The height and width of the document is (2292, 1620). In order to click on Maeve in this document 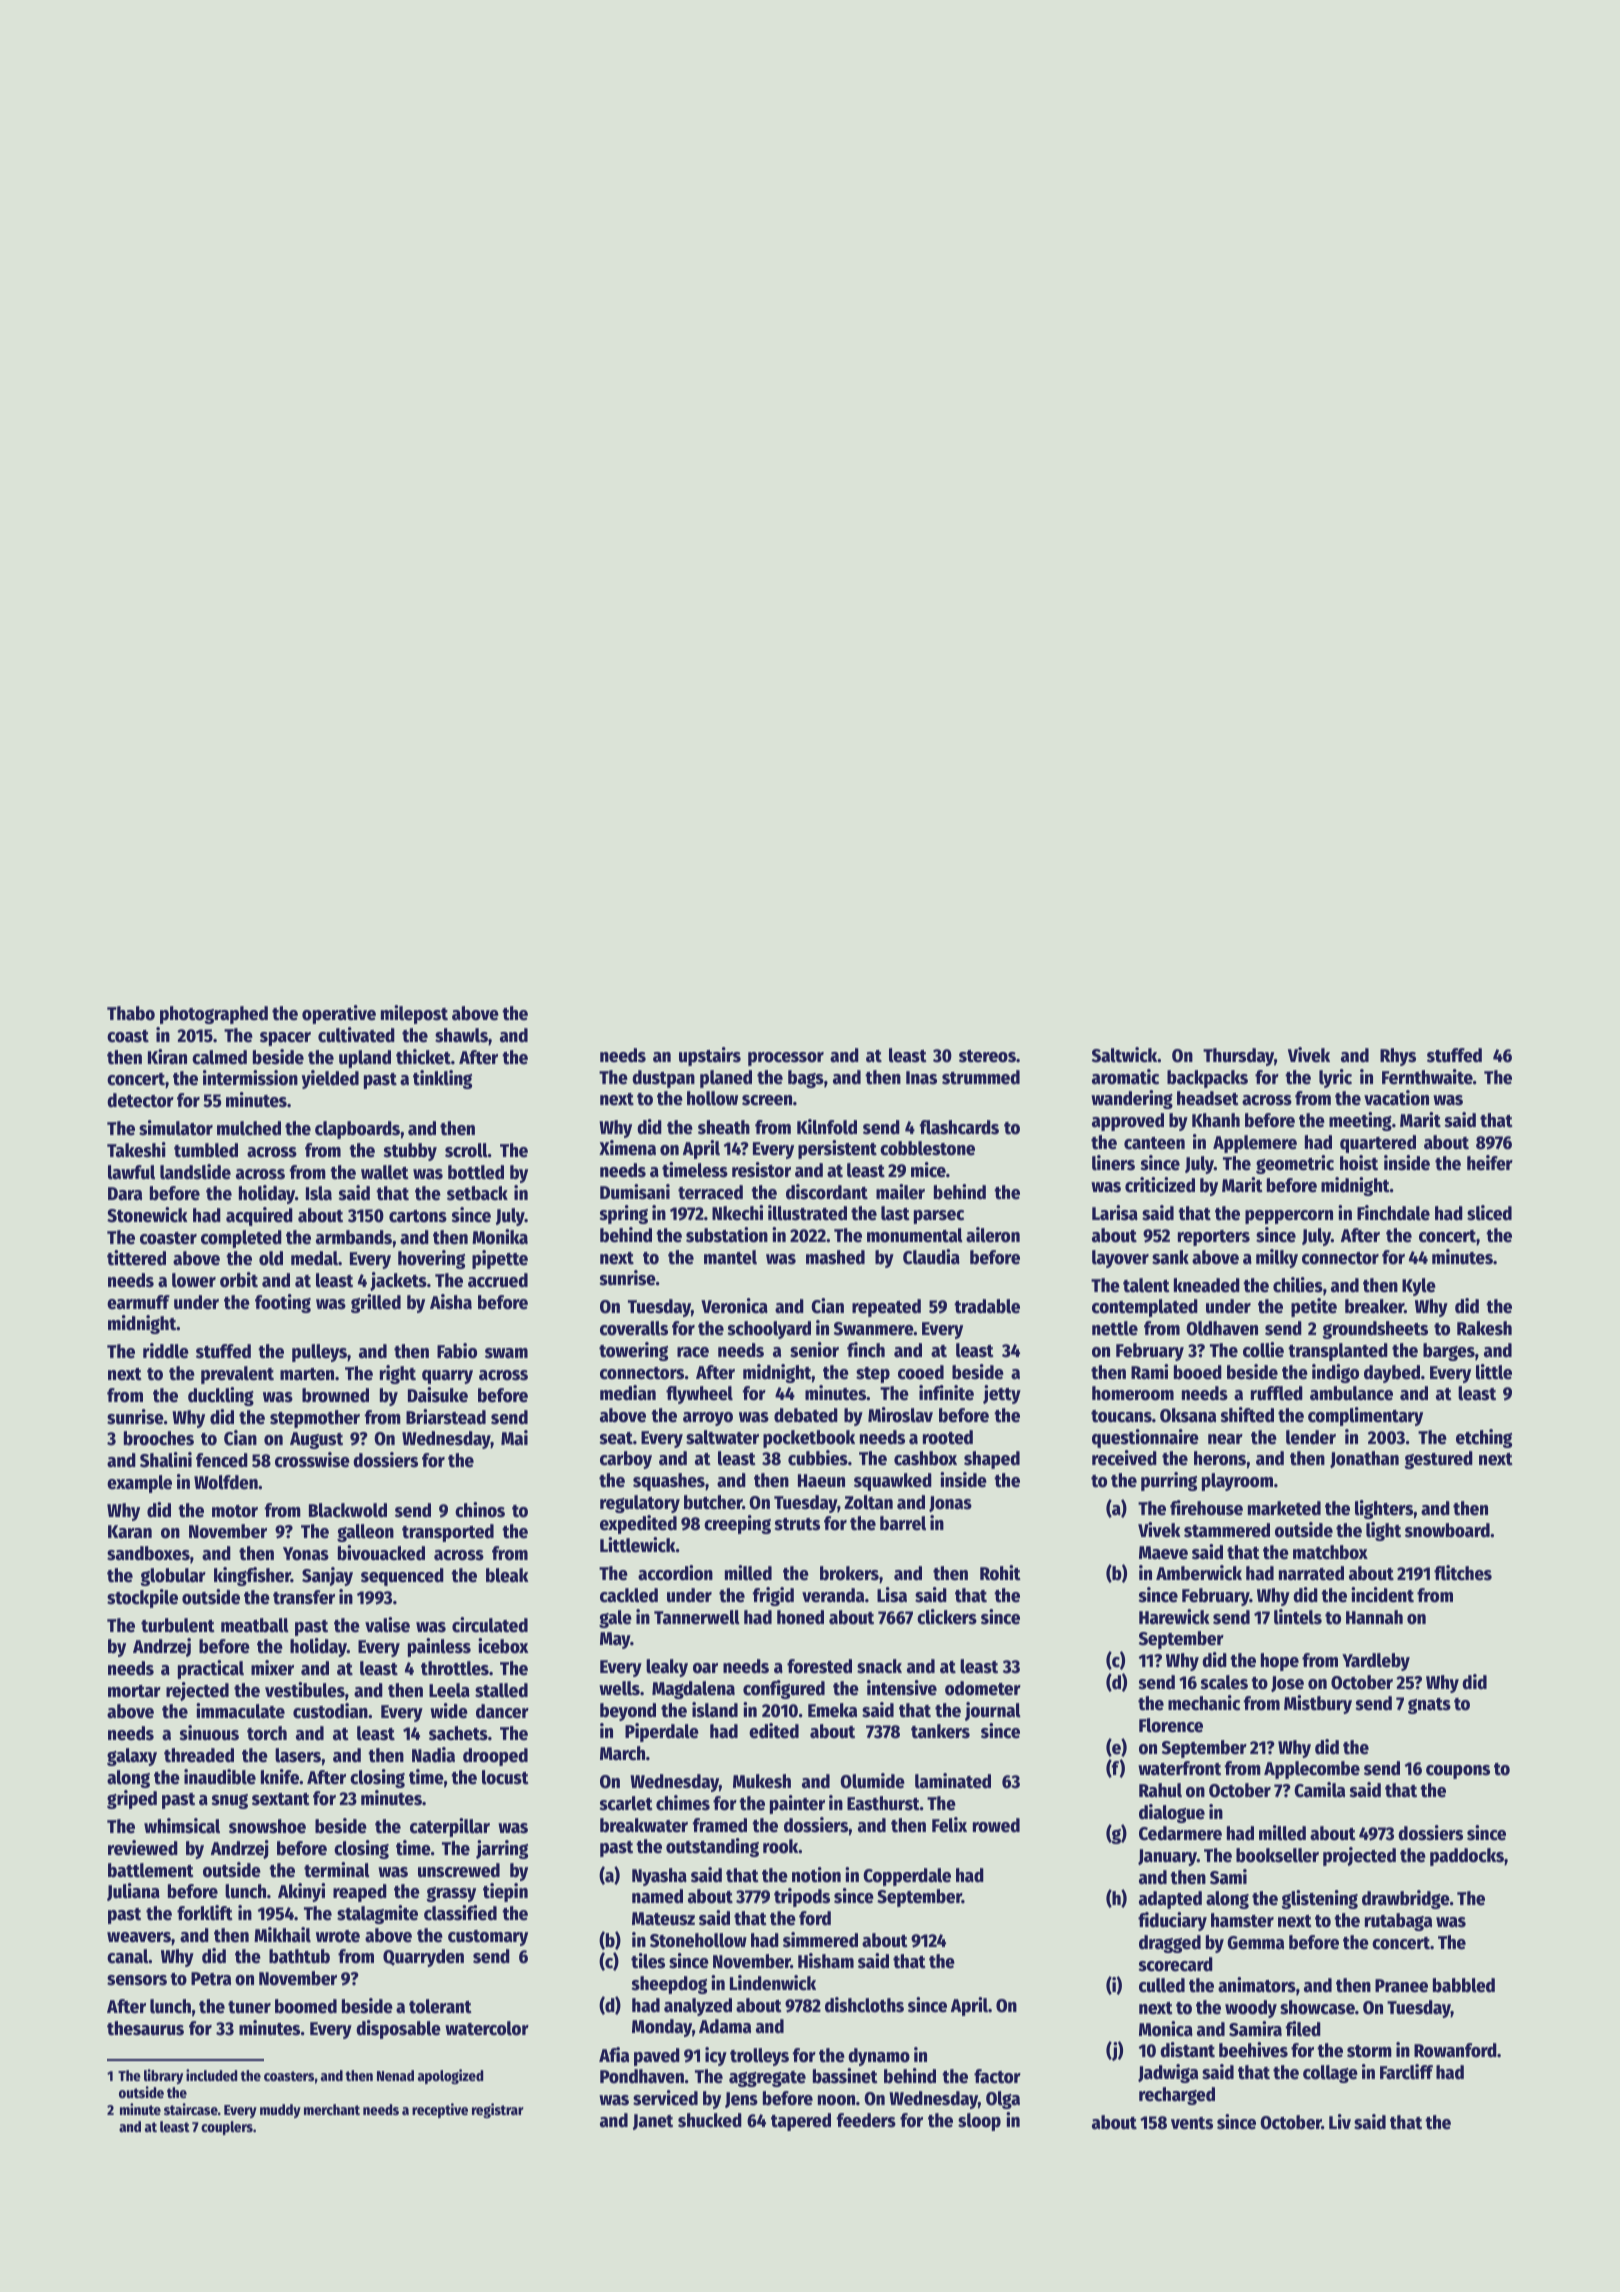, I will do `click(1163, 1553)`.
